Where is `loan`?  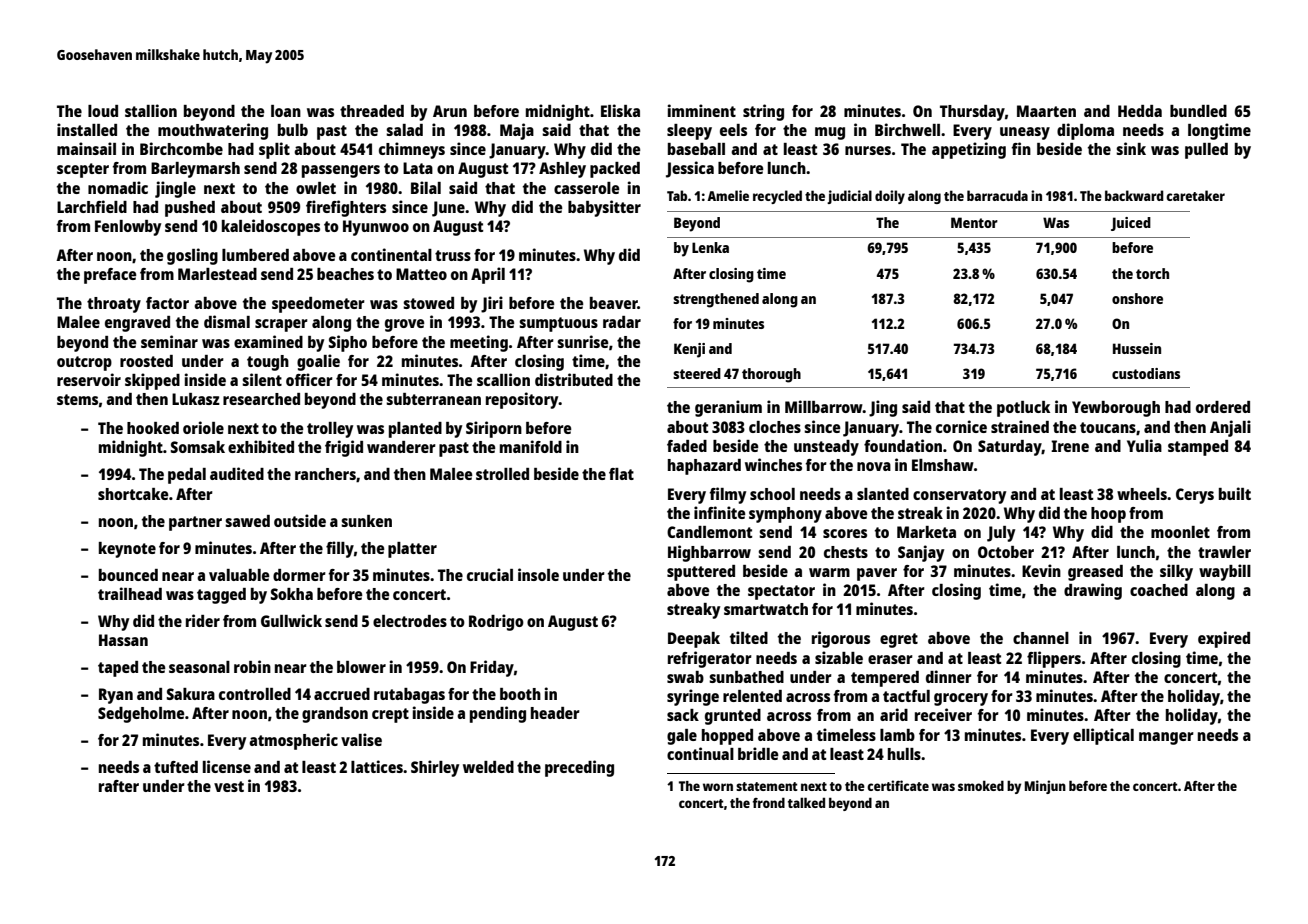 loan is located at coordinates (286, 111).
